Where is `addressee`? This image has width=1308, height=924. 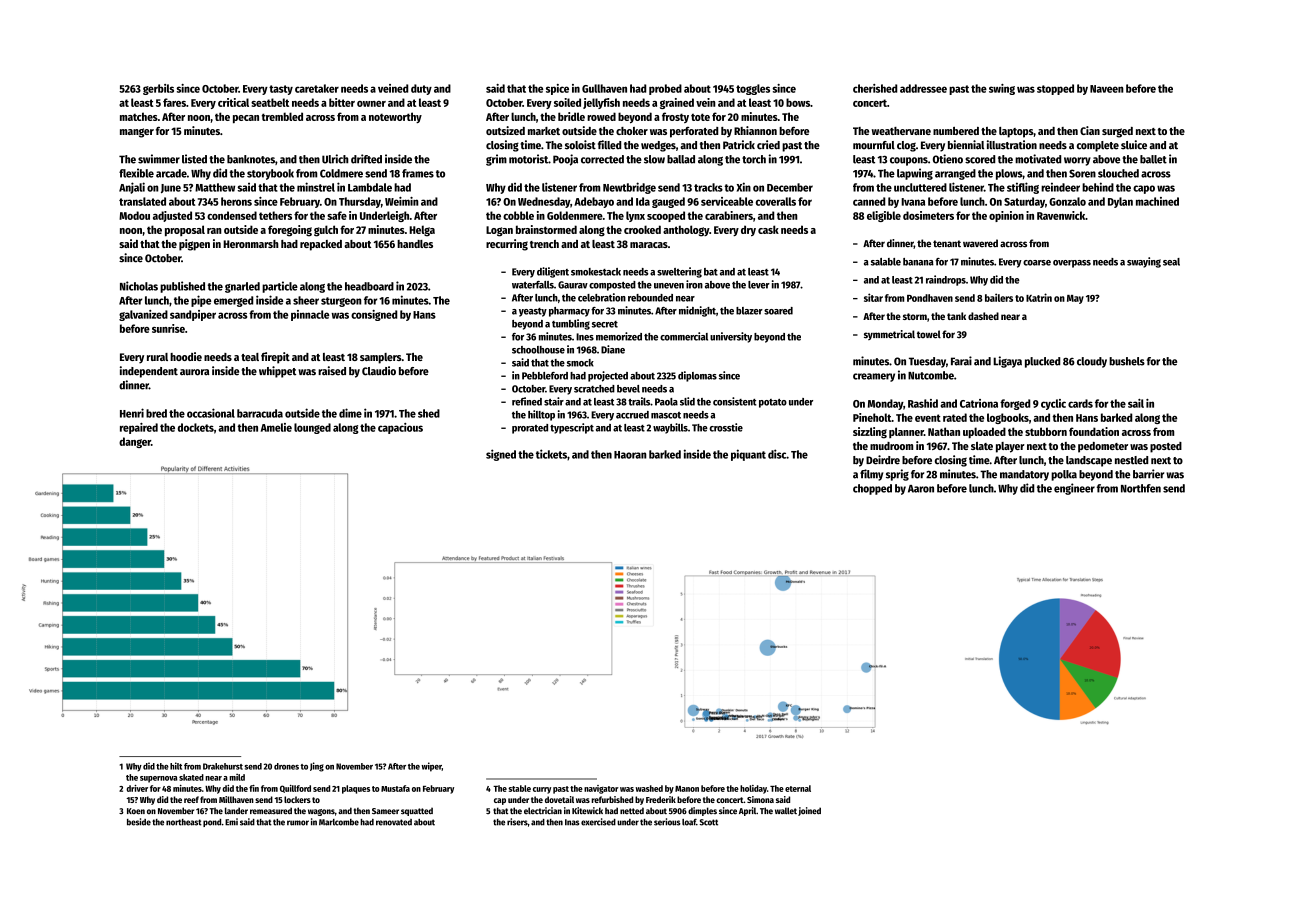 addressee is located at coordinates (923, 88).
